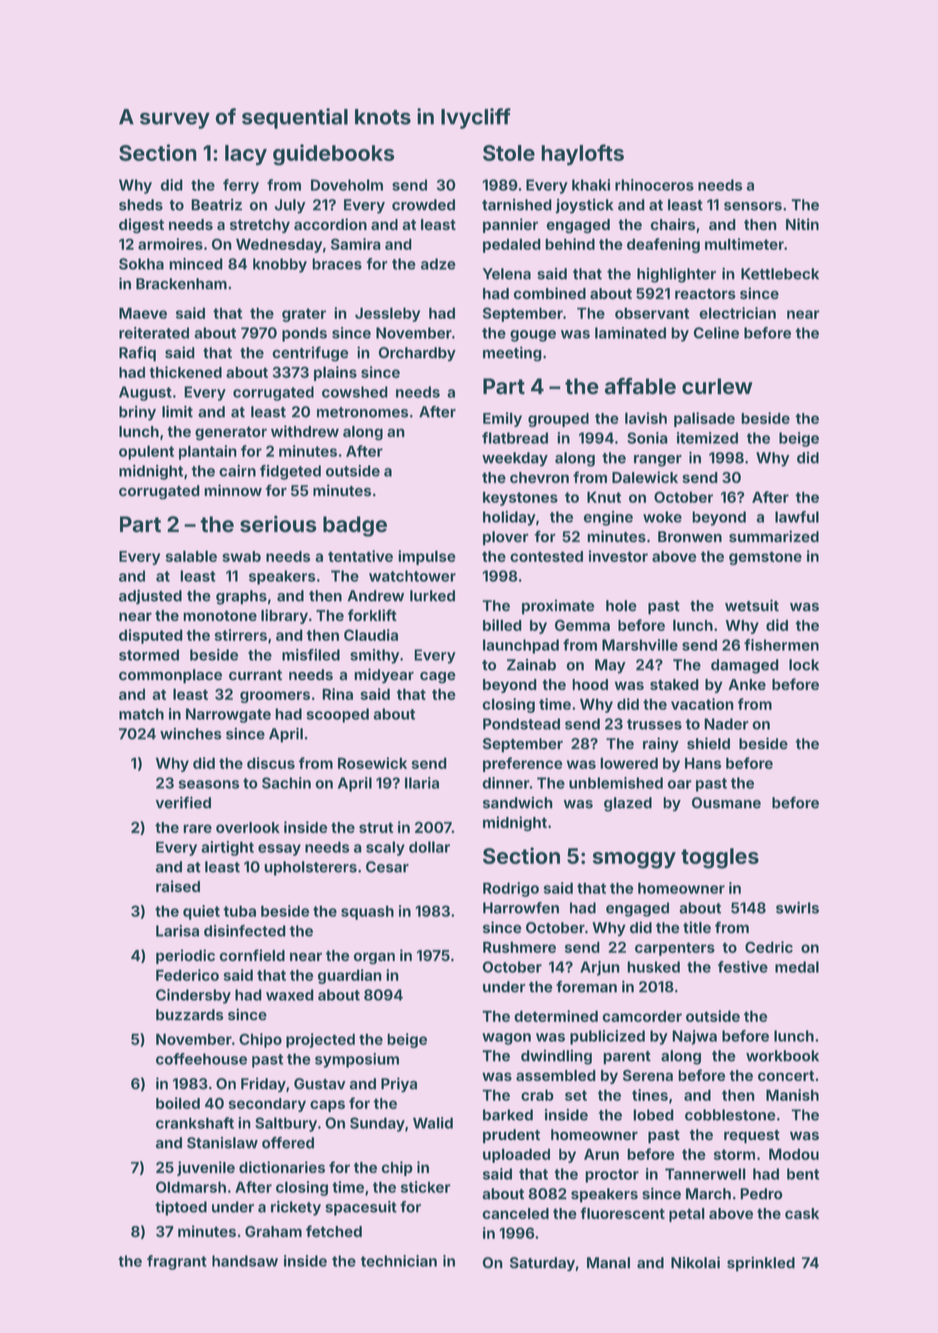 Image resolution: width=938 pixels, height=1333 pixels. Describe the element at coordinates (804, 665) in the screenshot. I see `lock` at that location.
